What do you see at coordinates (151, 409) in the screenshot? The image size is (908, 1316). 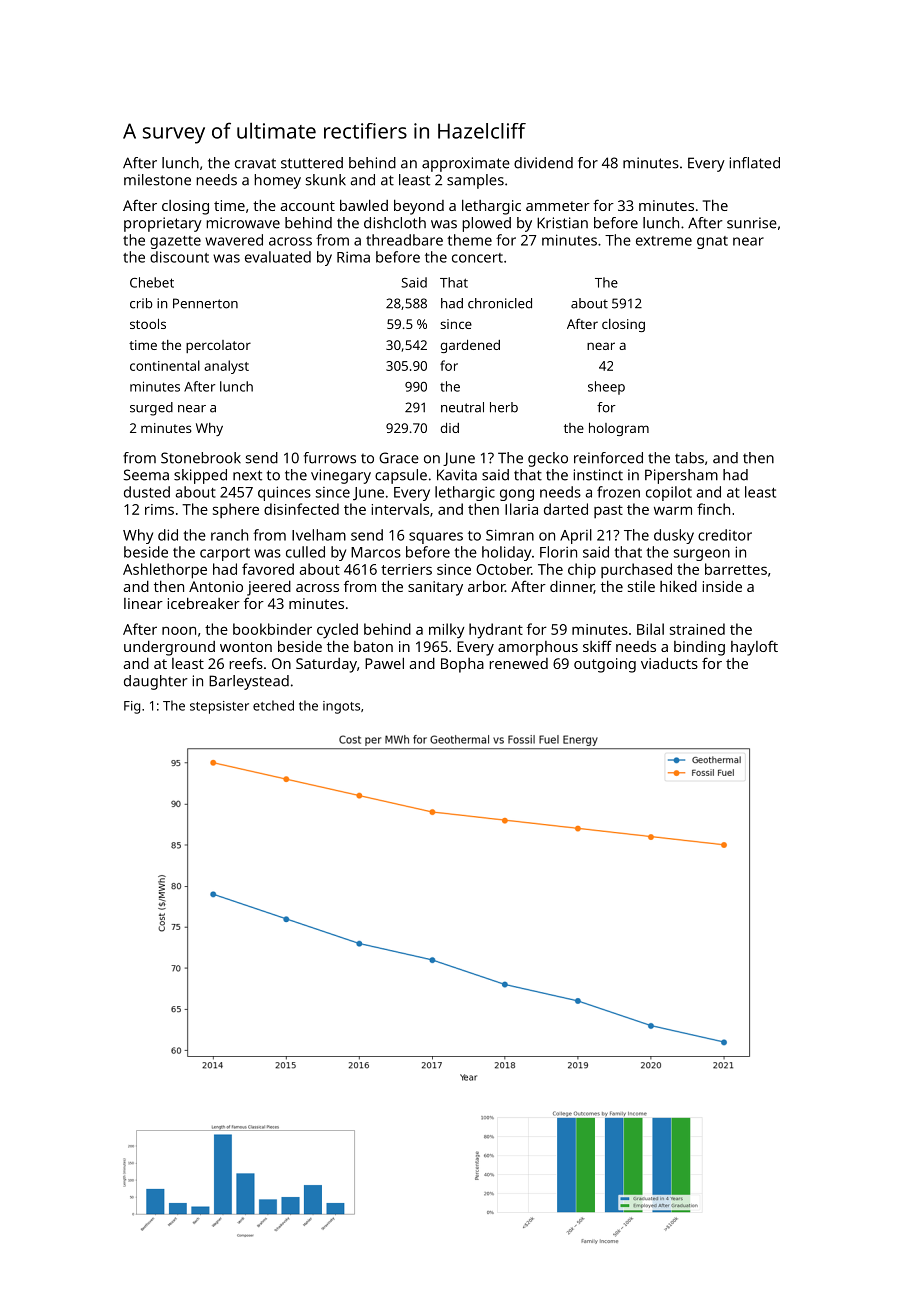 I see `surged` at bounding box center [151, 409].
